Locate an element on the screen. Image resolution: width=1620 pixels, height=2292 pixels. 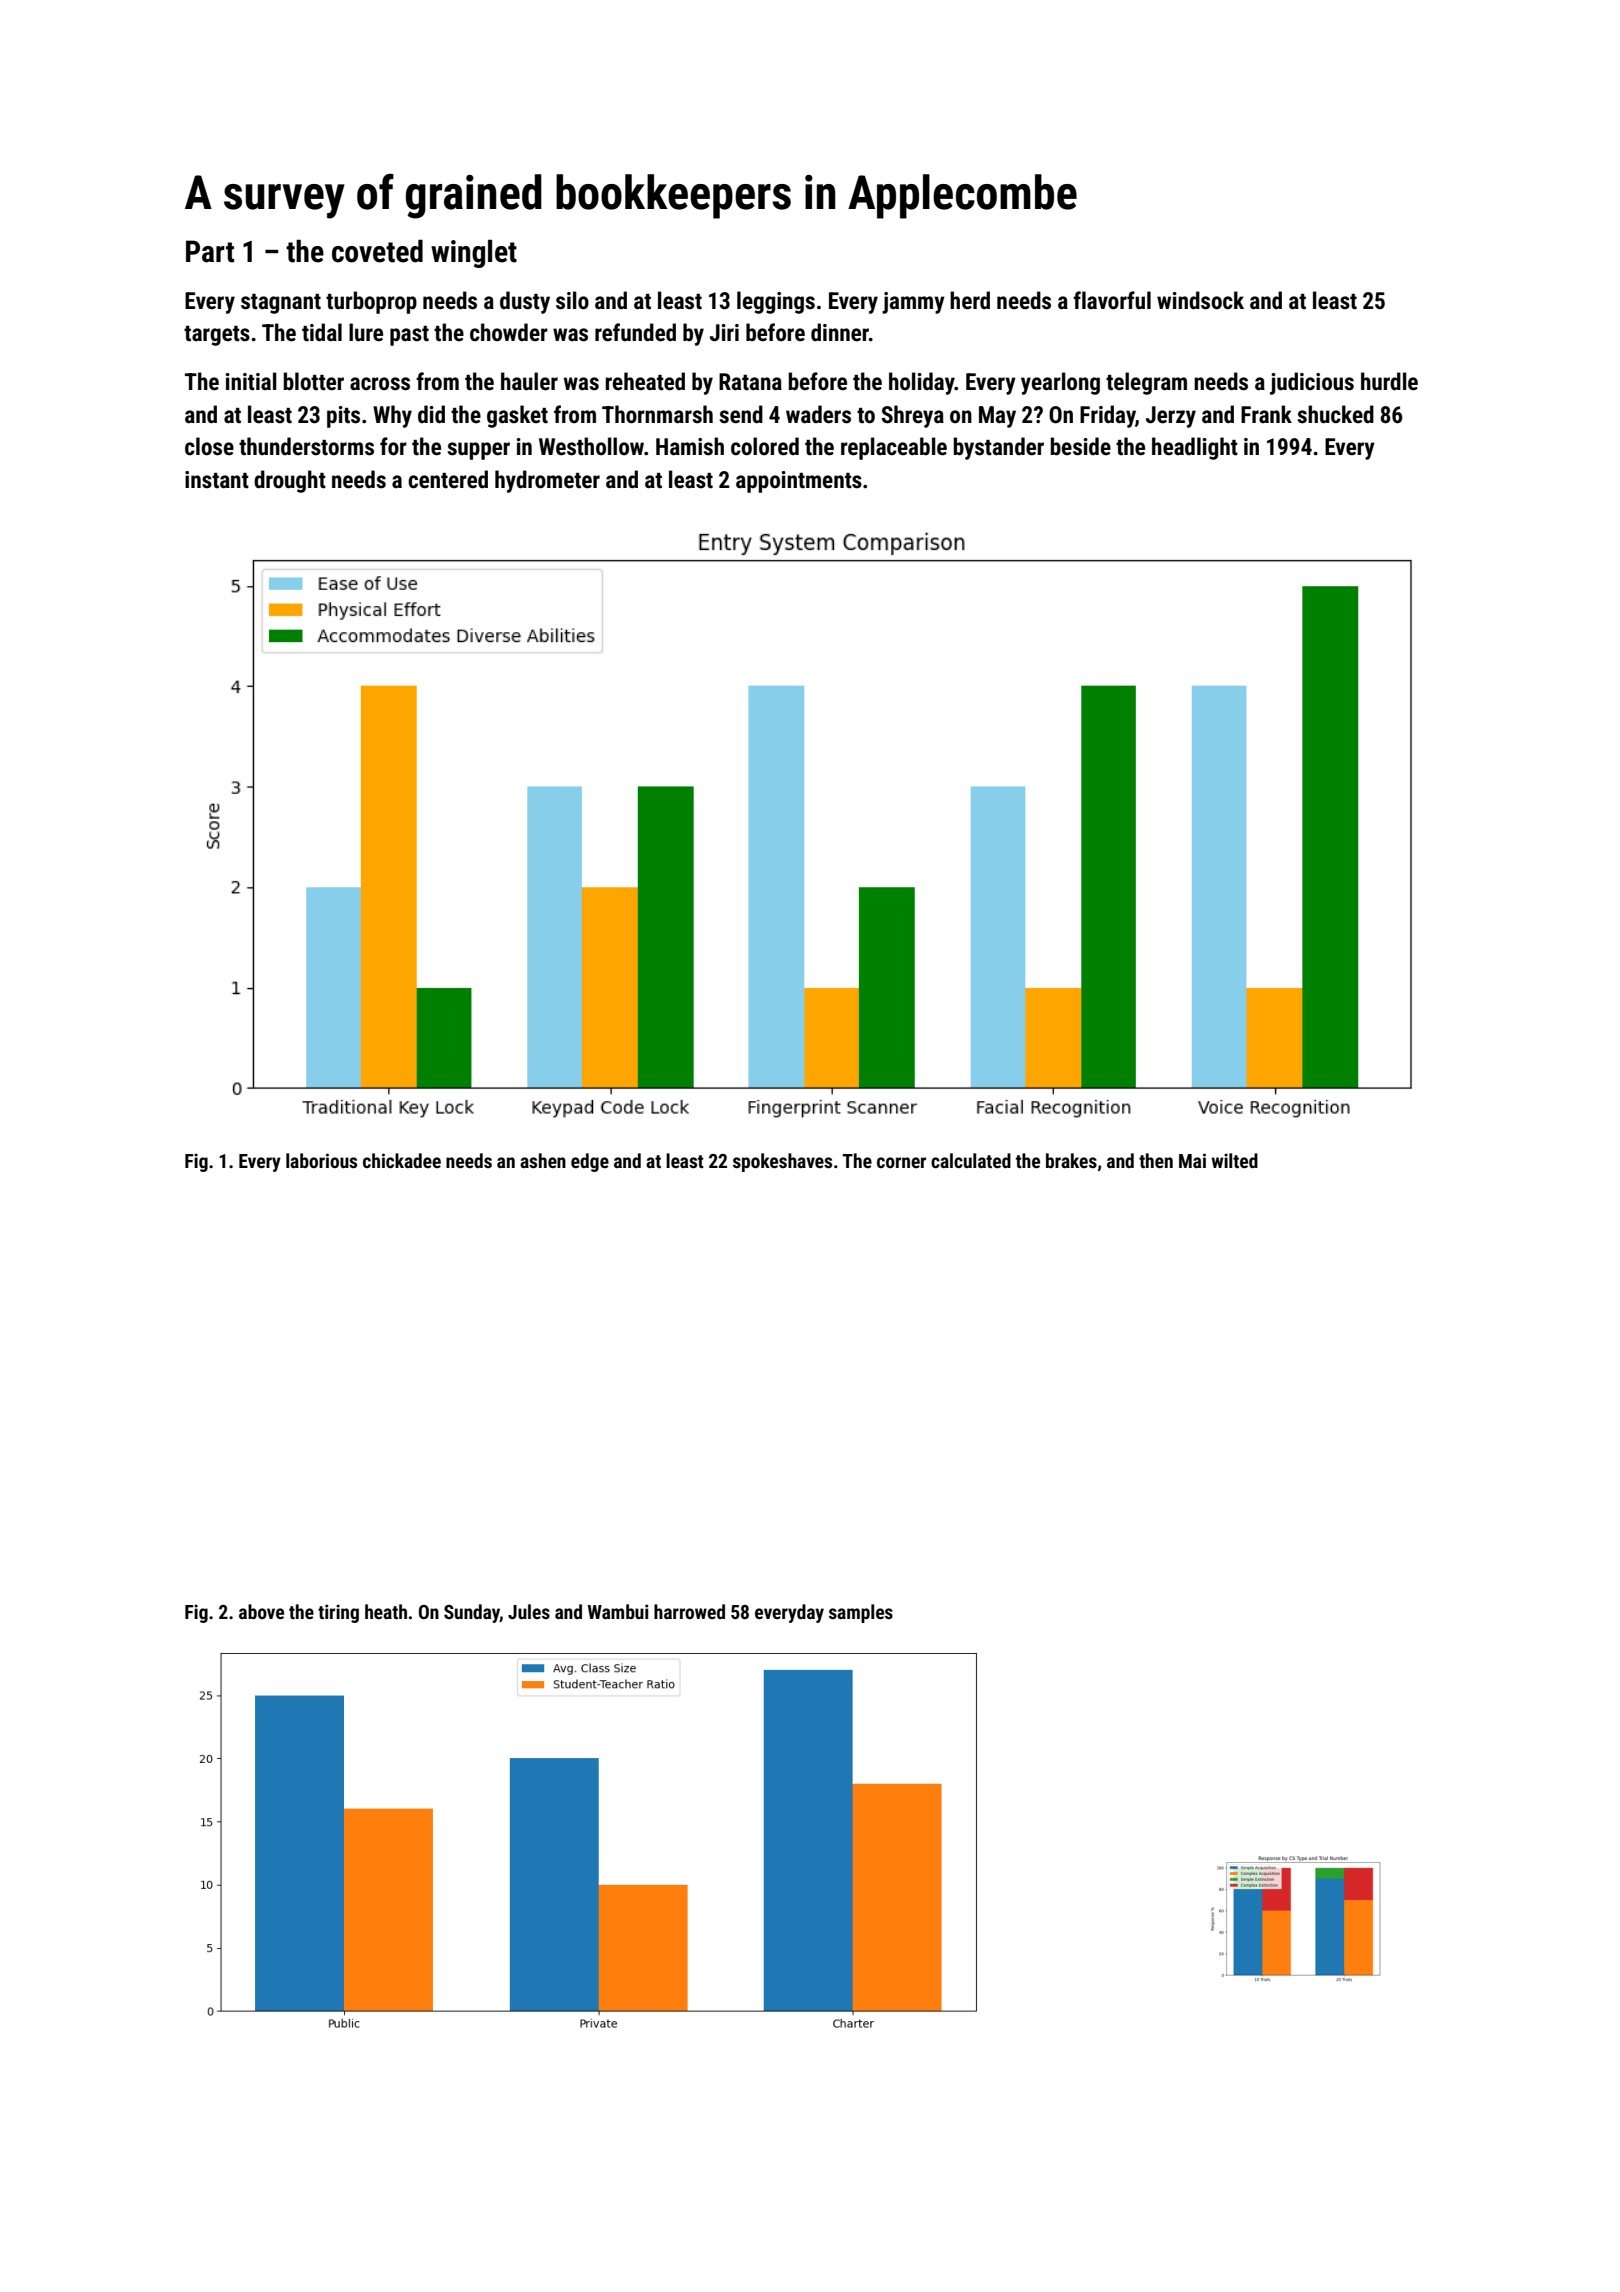
above is located at coordinates (261, 1611).
